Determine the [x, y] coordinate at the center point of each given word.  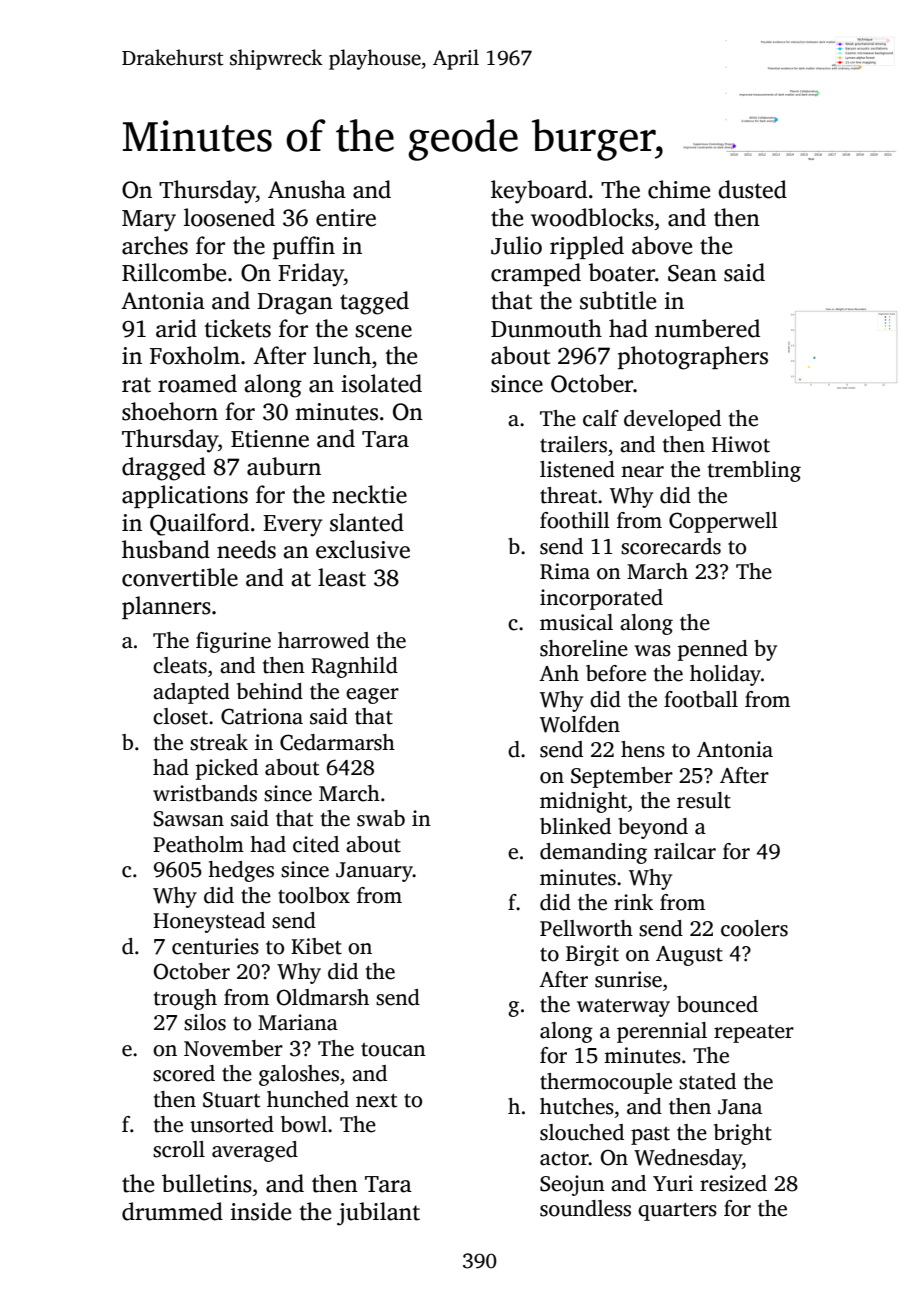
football [701, 699]
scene [383, 331]
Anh [559, 673]
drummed [172, 1211]
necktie [369, 494]
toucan [393, 1050]
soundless [585, 1208]
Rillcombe [174, 272]
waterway [623, 1008]
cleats [180, 665]
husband [166, 549]
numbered [707, 328]
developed [672, 420]
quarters [677, 1212]
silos [205, 1022]
